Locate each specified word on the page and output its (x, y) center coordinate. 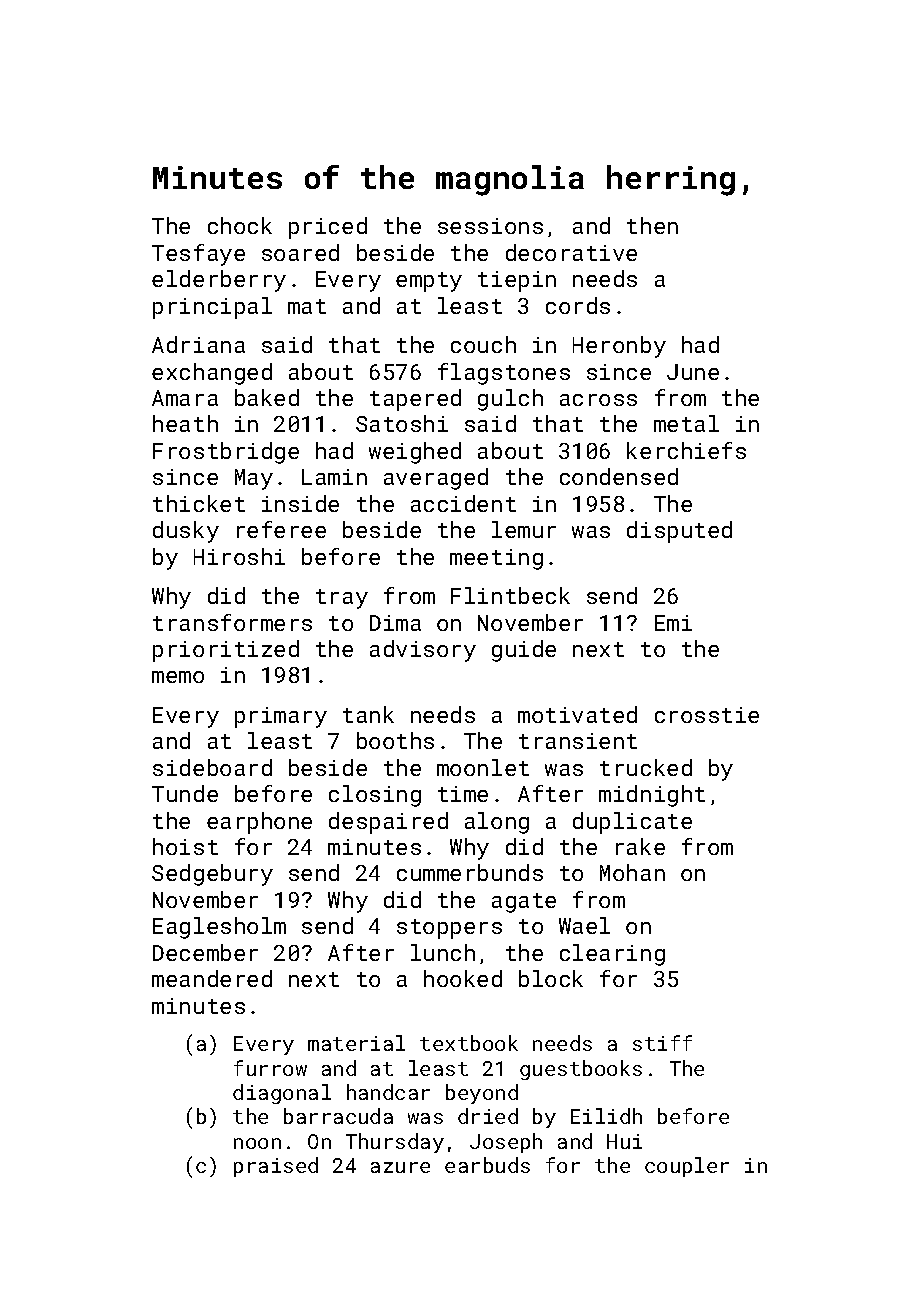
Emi (673, 623)
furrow (270, 1068)
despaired (388, 823)
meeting (496, 559)
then (652, 225)
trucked (646, 767)
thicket (199, 503)
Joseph (506, 1143)
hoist (185, 846)
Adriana (198, 344)
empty (429, 282)
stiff (662, 1043)
